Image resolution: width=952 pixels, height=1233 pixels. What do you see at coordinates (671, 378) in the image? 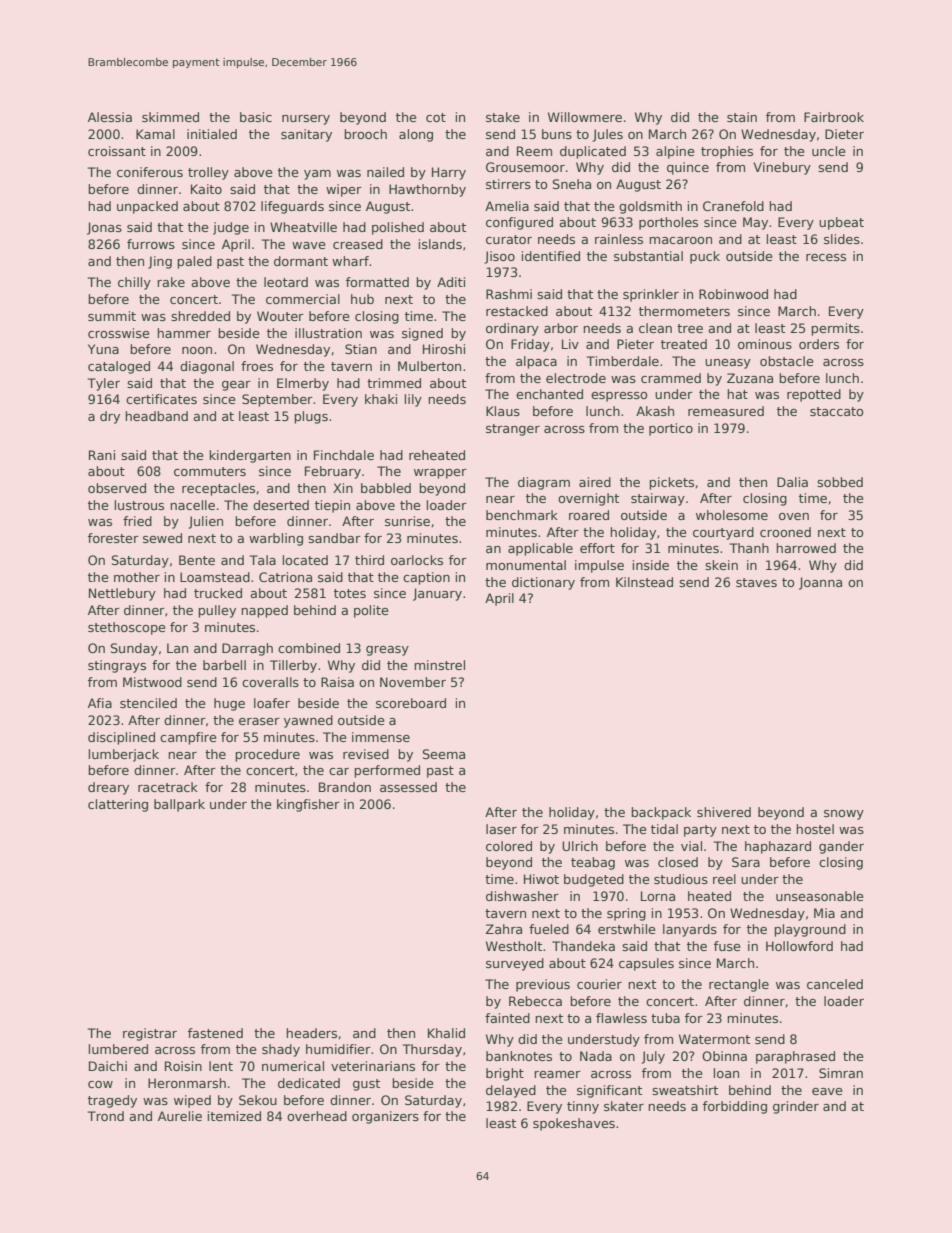
I see `crammed` at bounding box center [671, 378].
